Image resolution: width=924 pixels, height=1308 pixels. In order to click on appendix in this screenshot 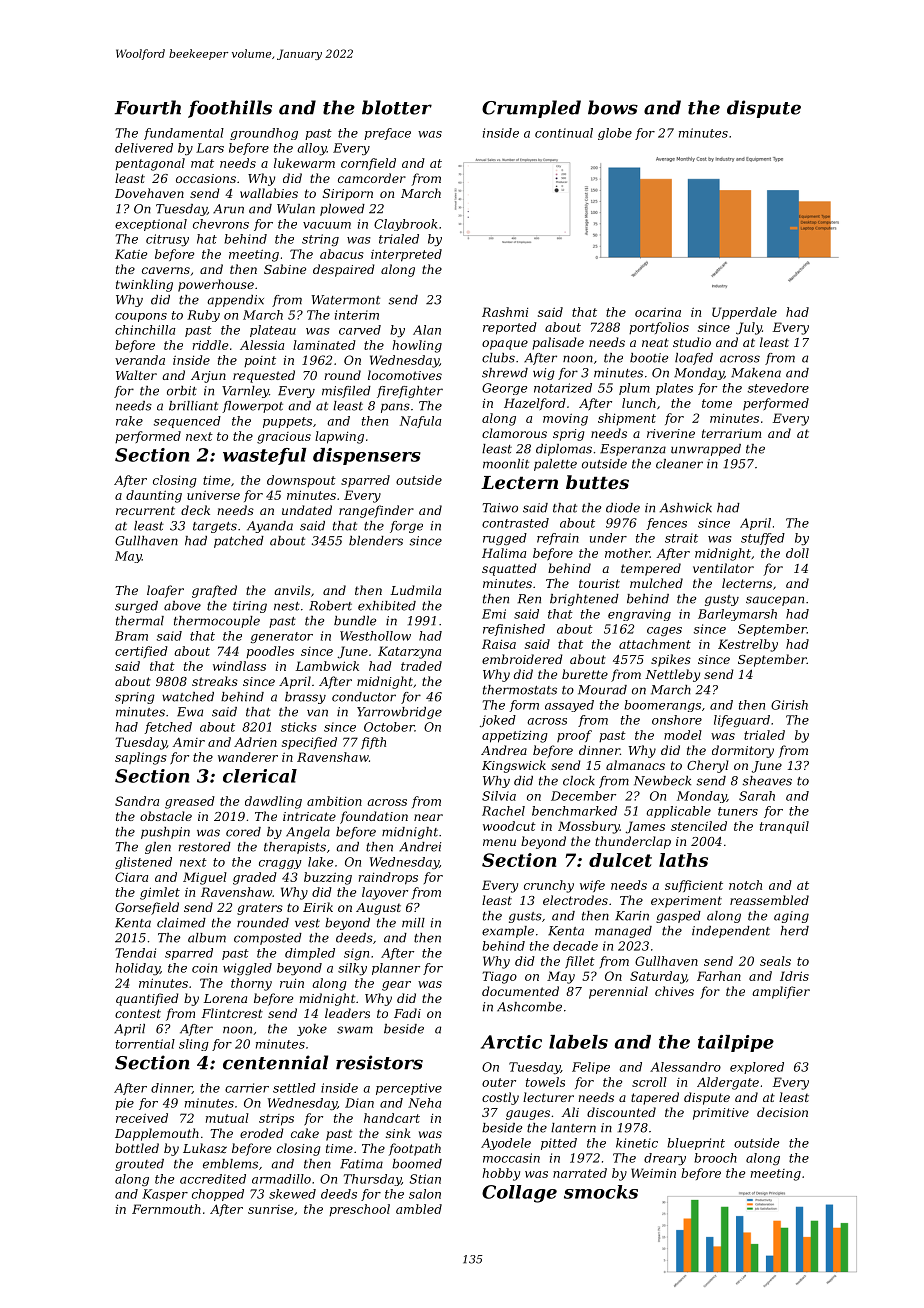, I will do `click(235, 301)`.
